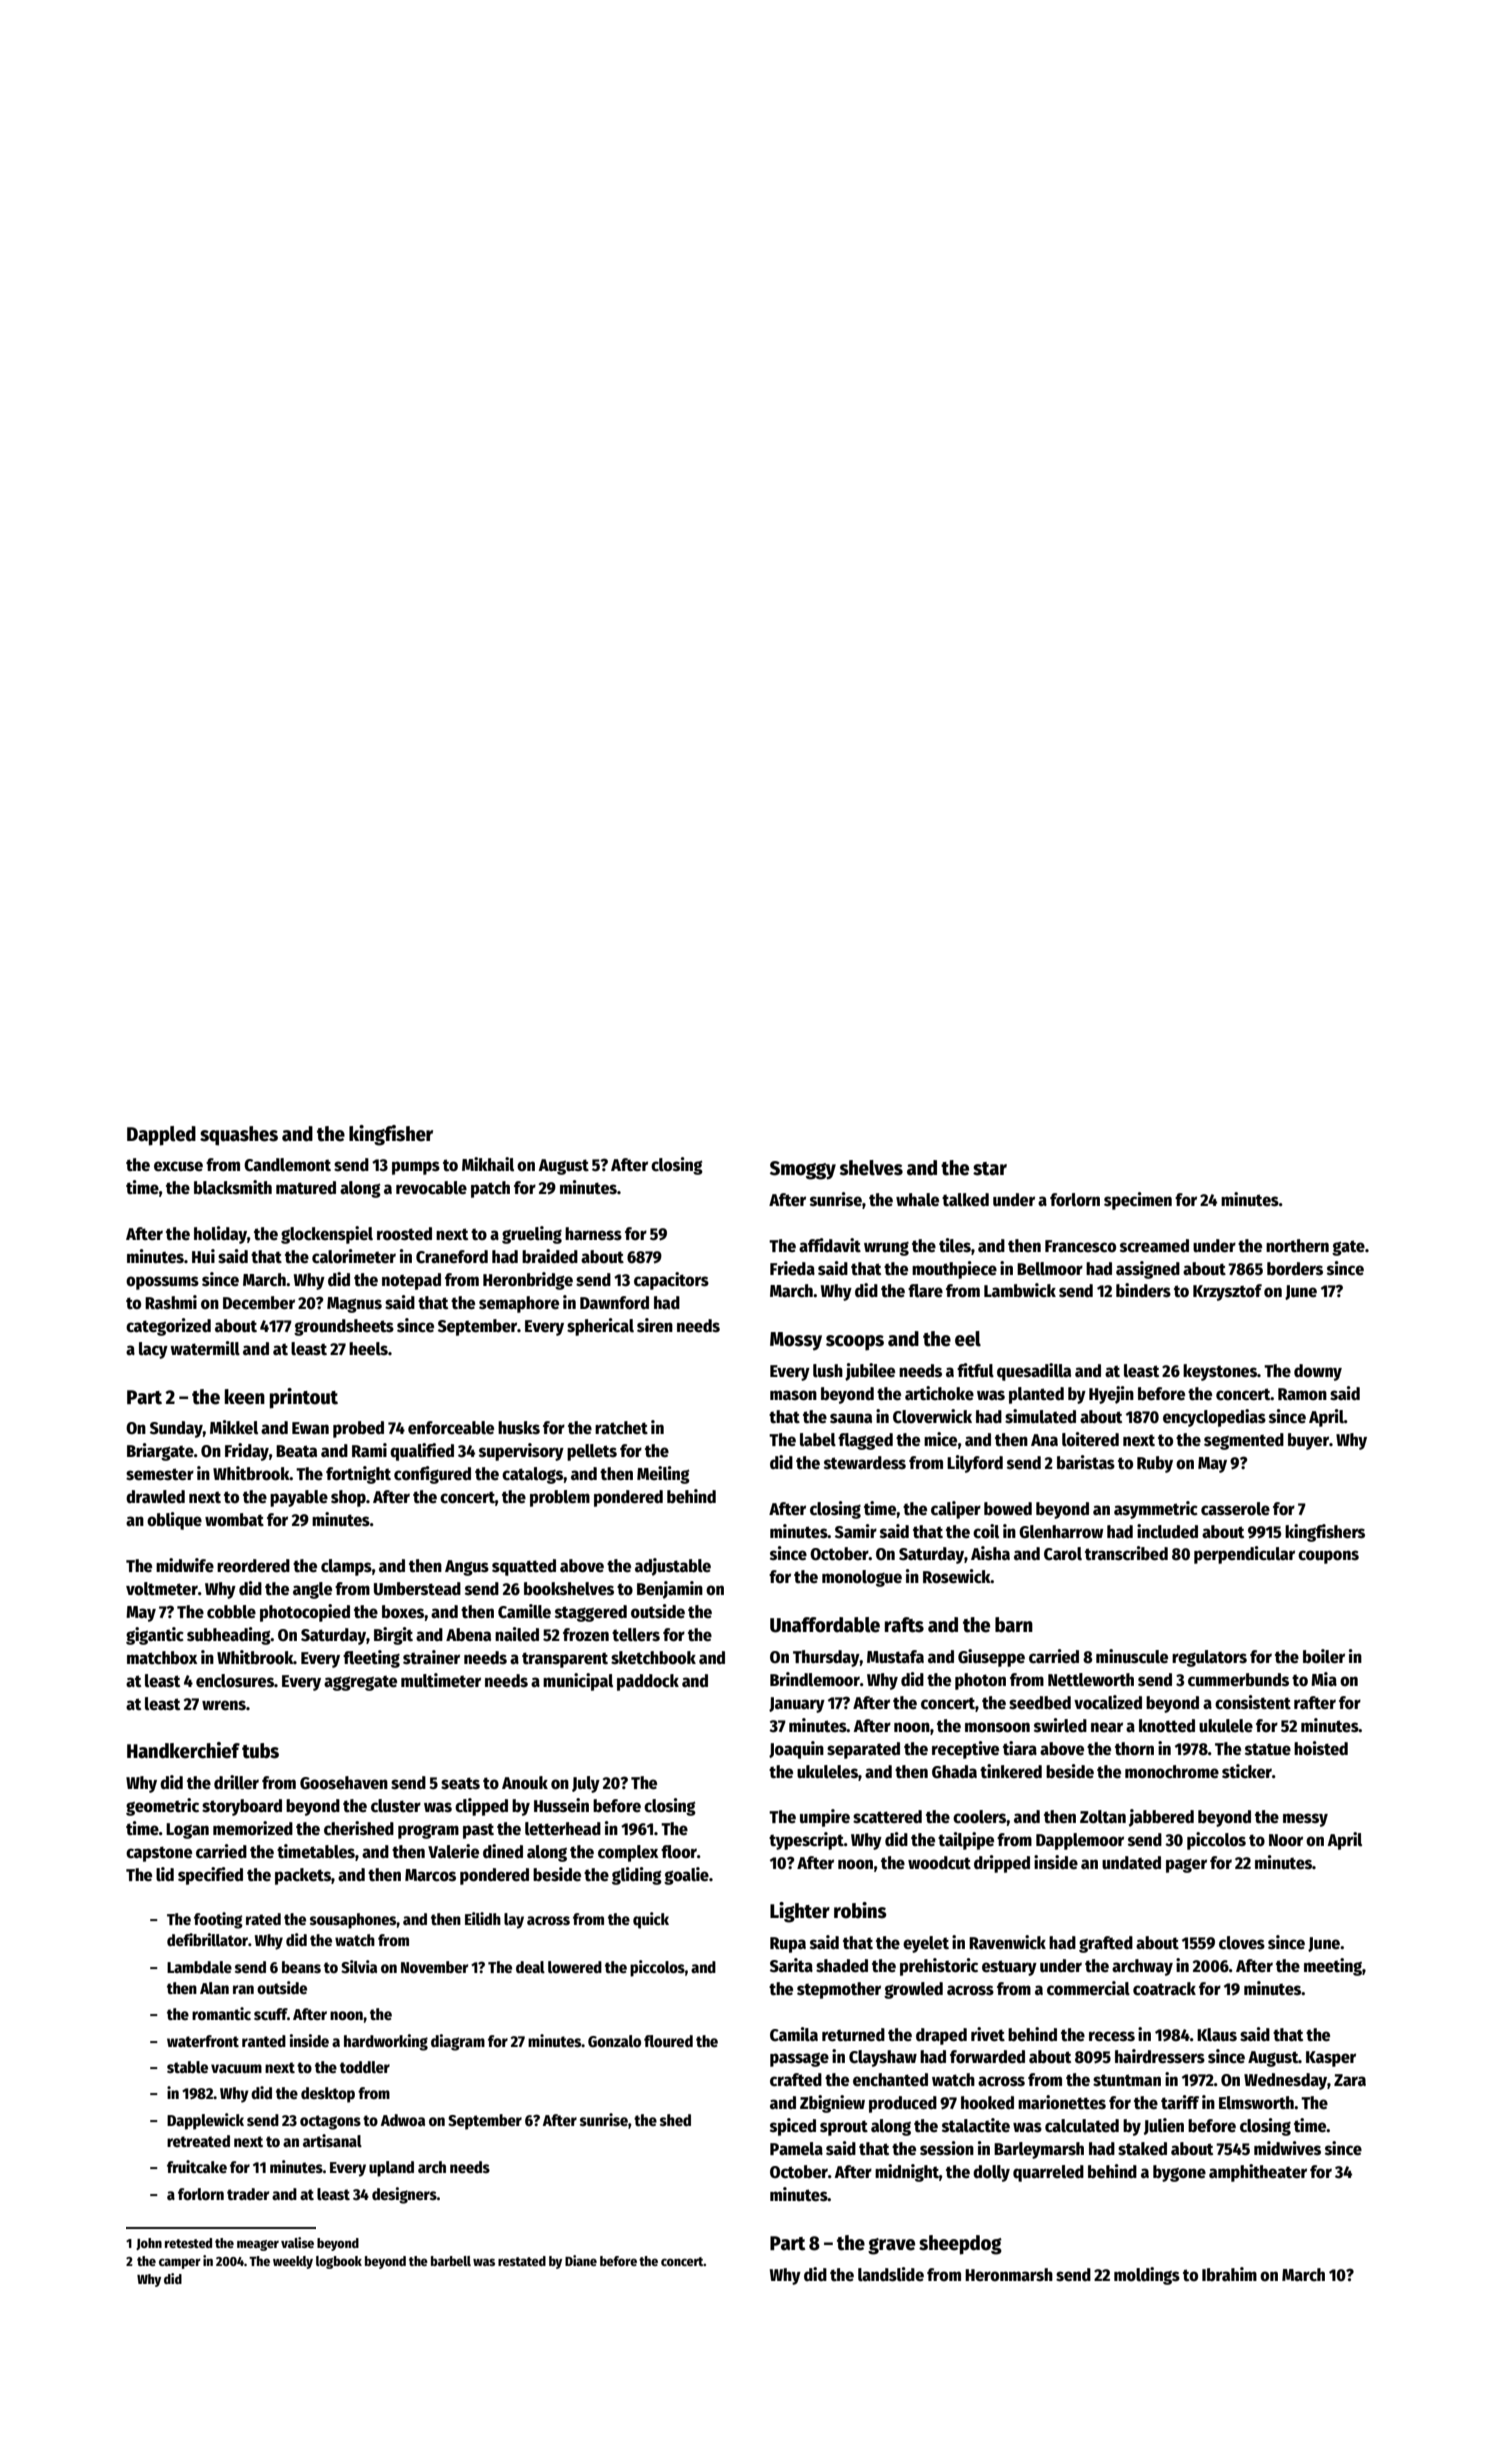 This image has height=2464, width=1496. What do you see at coordinates (862, 1578) in the image?
I see `monologue` at bounding box center [862, 1578].
